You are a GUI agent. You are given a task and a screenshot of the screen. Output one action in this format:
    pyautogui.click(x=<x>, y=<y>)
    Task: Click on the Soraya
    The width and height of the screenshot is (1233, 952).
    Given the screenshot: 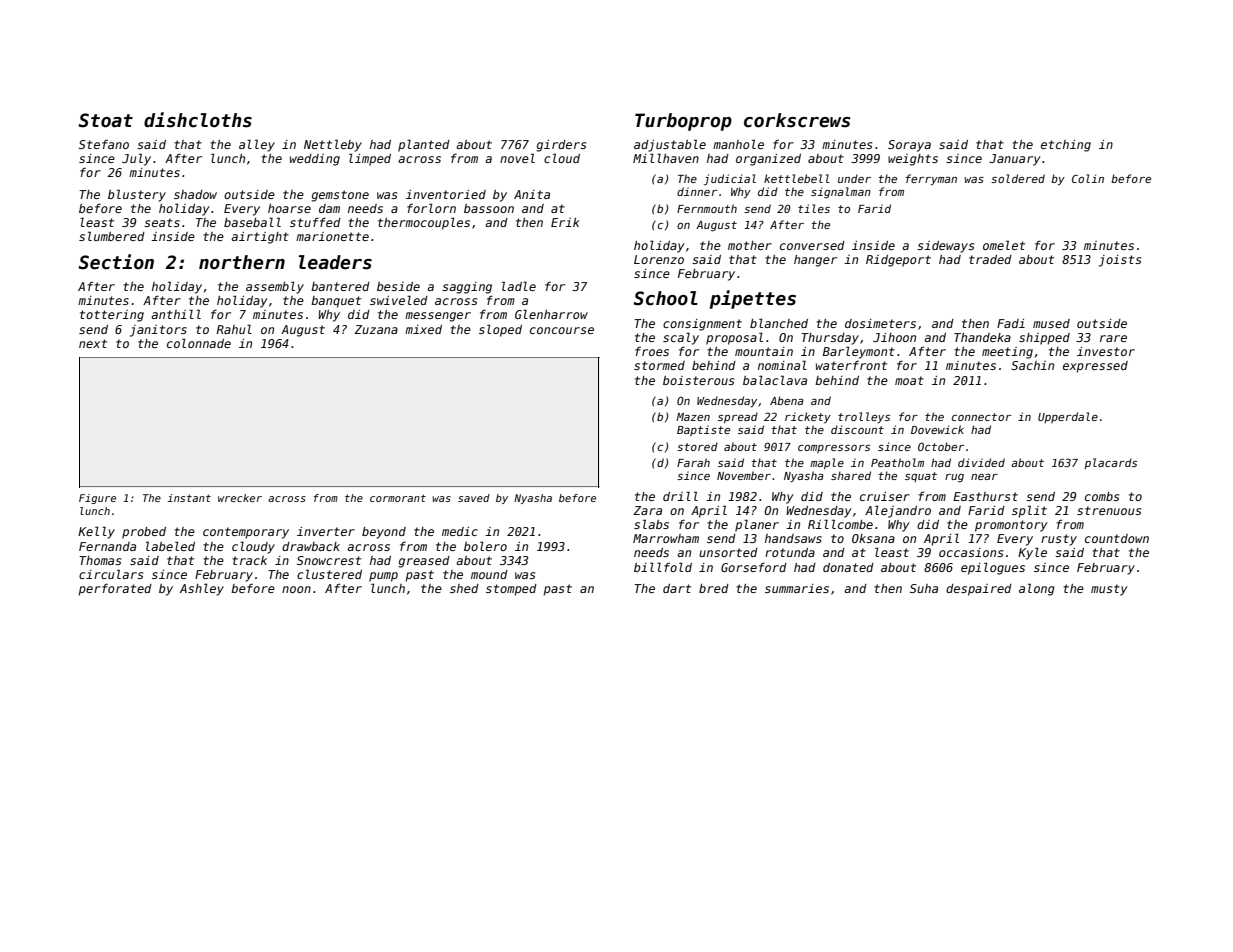 What is the action you would take?
    pyautogui.click(x=909, y=146)
